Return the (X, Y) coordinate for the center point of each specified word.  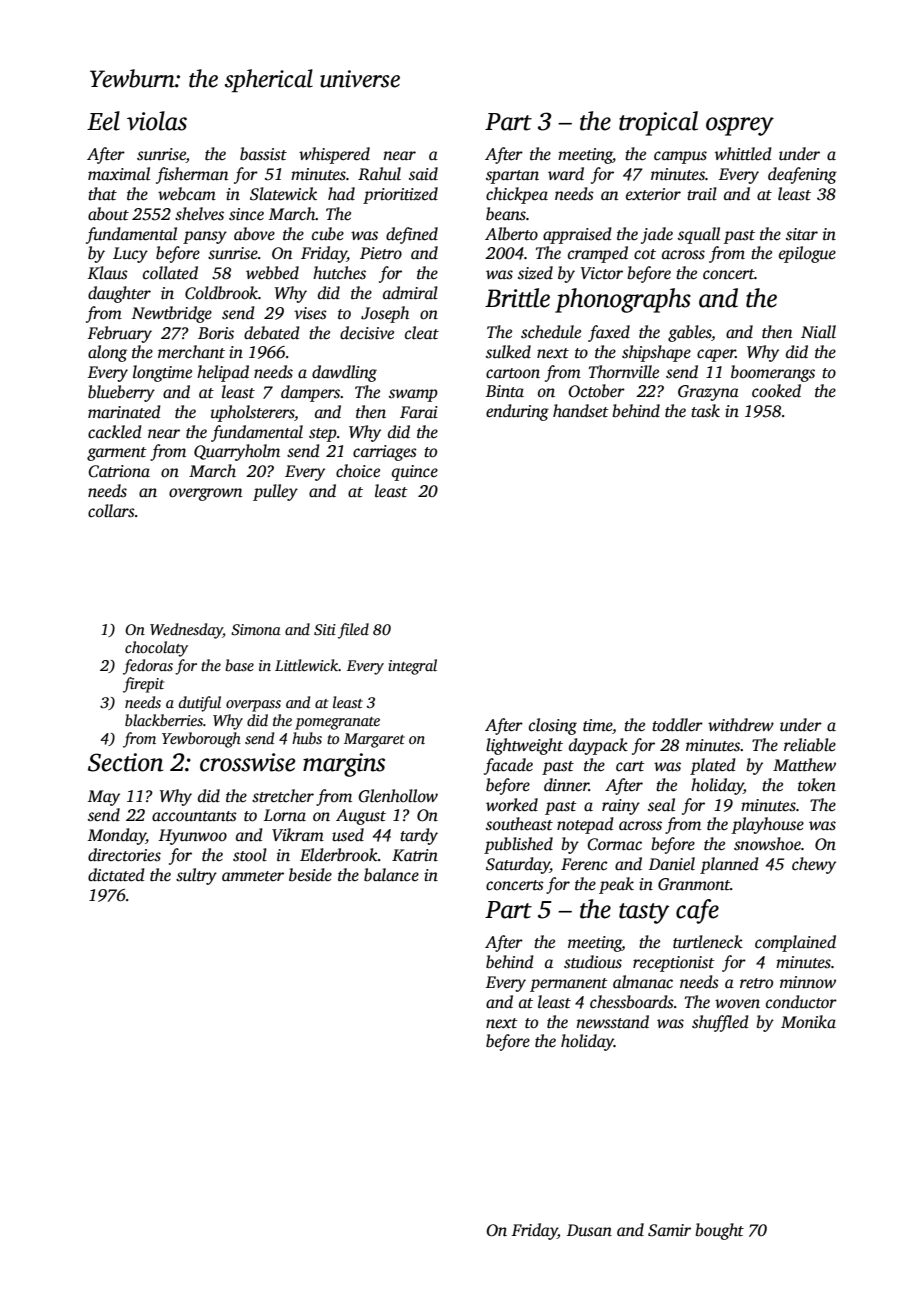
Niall (818, 332)
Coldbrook (221, 293)
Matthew (804, 765)
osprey (740, 126)
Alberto (511, 234)
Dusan (589, 1230)
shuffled (720, 1023)
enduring (517, 412)
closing (553, 726)
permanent (569, 985)
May (104, 798)
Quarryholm (237, 452)
